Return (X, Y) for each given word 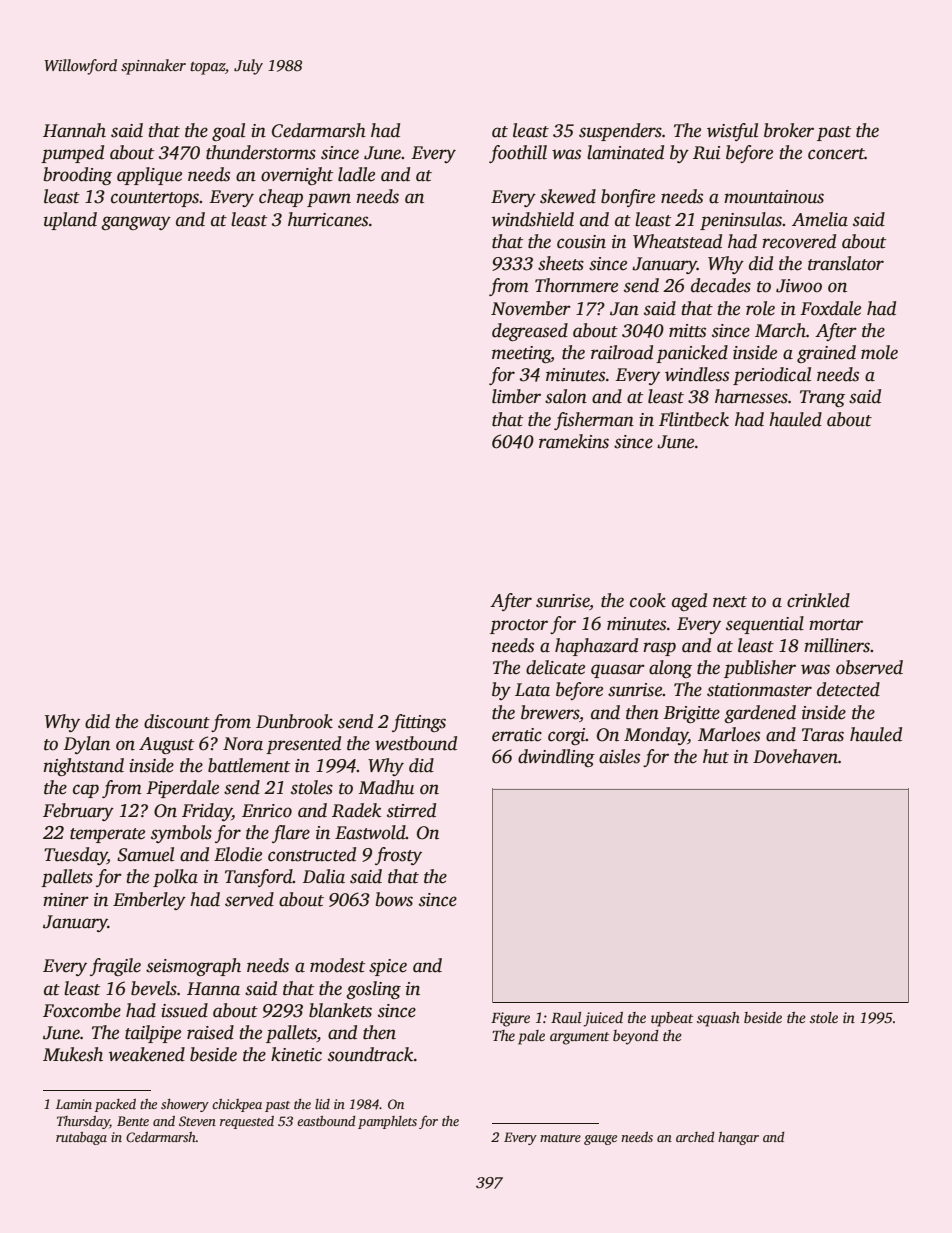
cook (648, 600)
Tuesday (75, 856)
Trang (822, 398)
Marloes (729, 734)
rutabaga (81, 1138)
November (531, 308)
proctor (519, 626)
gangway (136, 223)
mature (560, 1138)
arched (695, 1137)
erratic (517, 735)
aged (689, 602)
